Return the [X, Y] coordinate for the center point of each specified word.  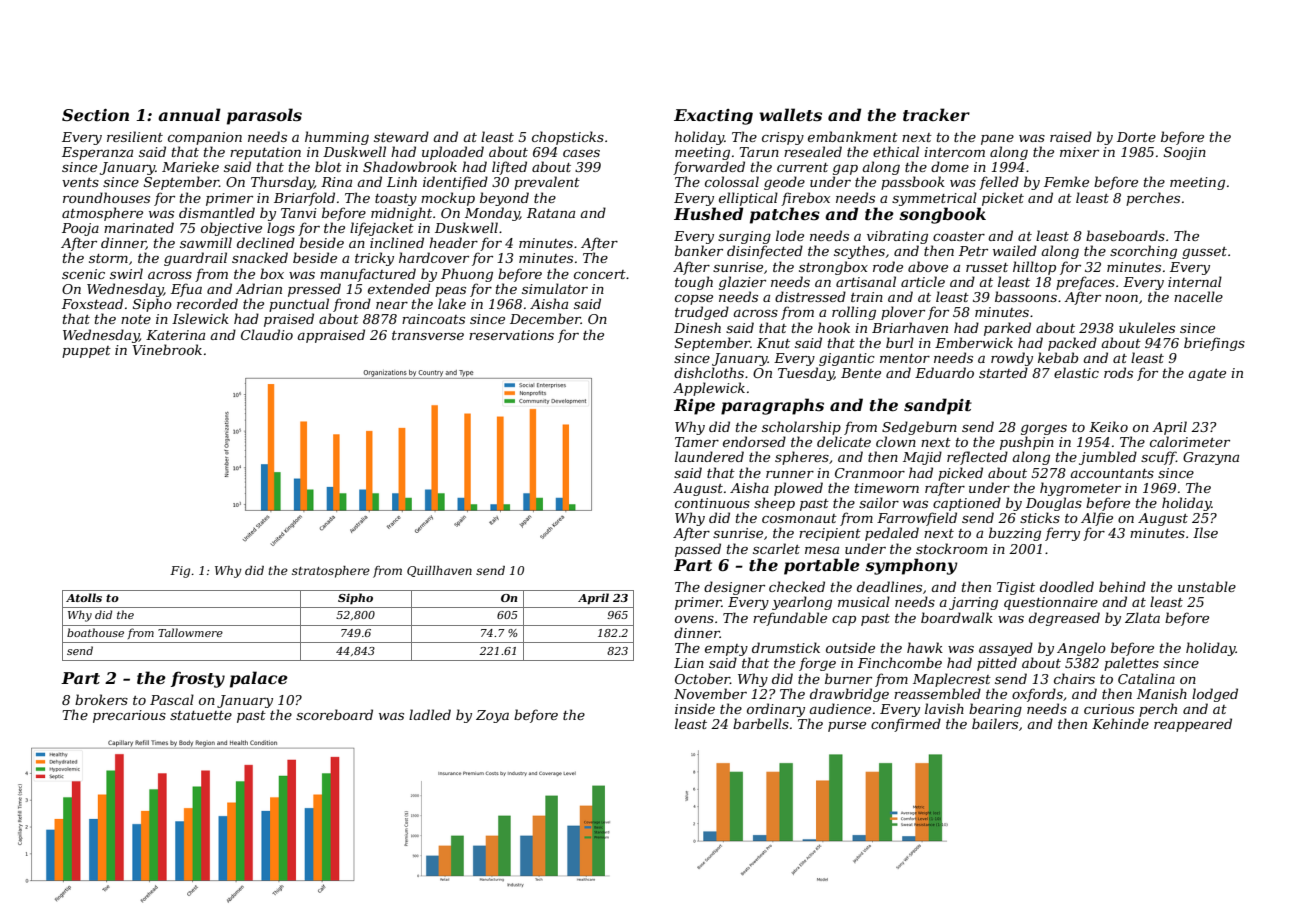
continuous [712, 503]
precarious [129, 716]
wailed [1015, 250]
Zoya [492, 716]
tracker [936, 114]
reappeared [1193, 725]
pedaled [892, 534]
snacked [260, 257]
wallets [790, 114]
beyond [504, 199]
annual [189, 114]
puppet [86, 352]
